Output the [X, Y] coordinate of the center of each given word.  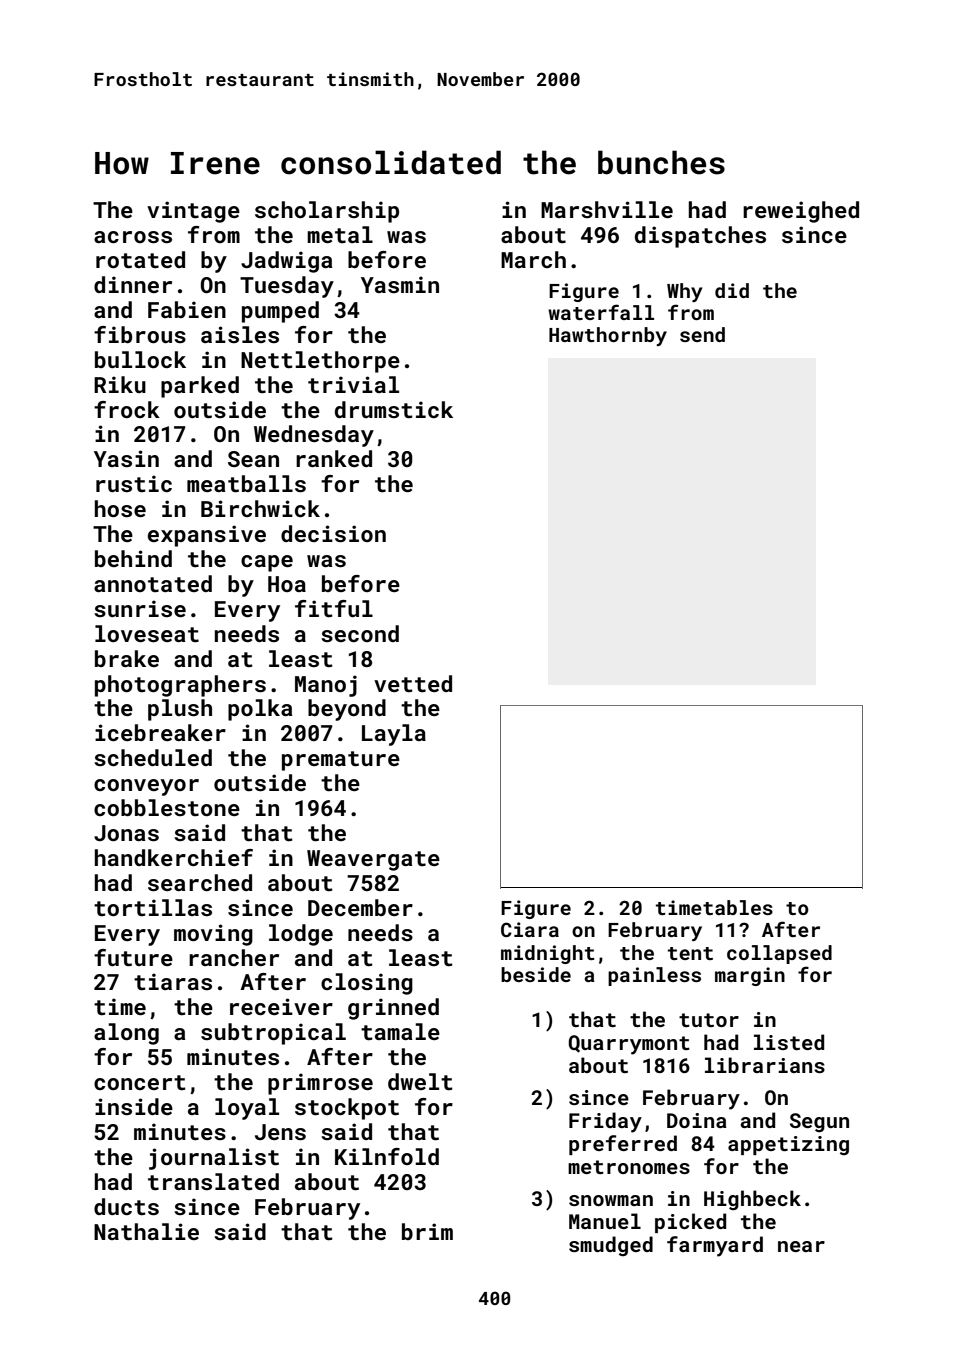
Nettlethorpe [320, 362]
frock [127, 409]
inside [134, 1106]
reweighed [801, 212]
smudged [611, 1246]
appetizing [788, 1145]
